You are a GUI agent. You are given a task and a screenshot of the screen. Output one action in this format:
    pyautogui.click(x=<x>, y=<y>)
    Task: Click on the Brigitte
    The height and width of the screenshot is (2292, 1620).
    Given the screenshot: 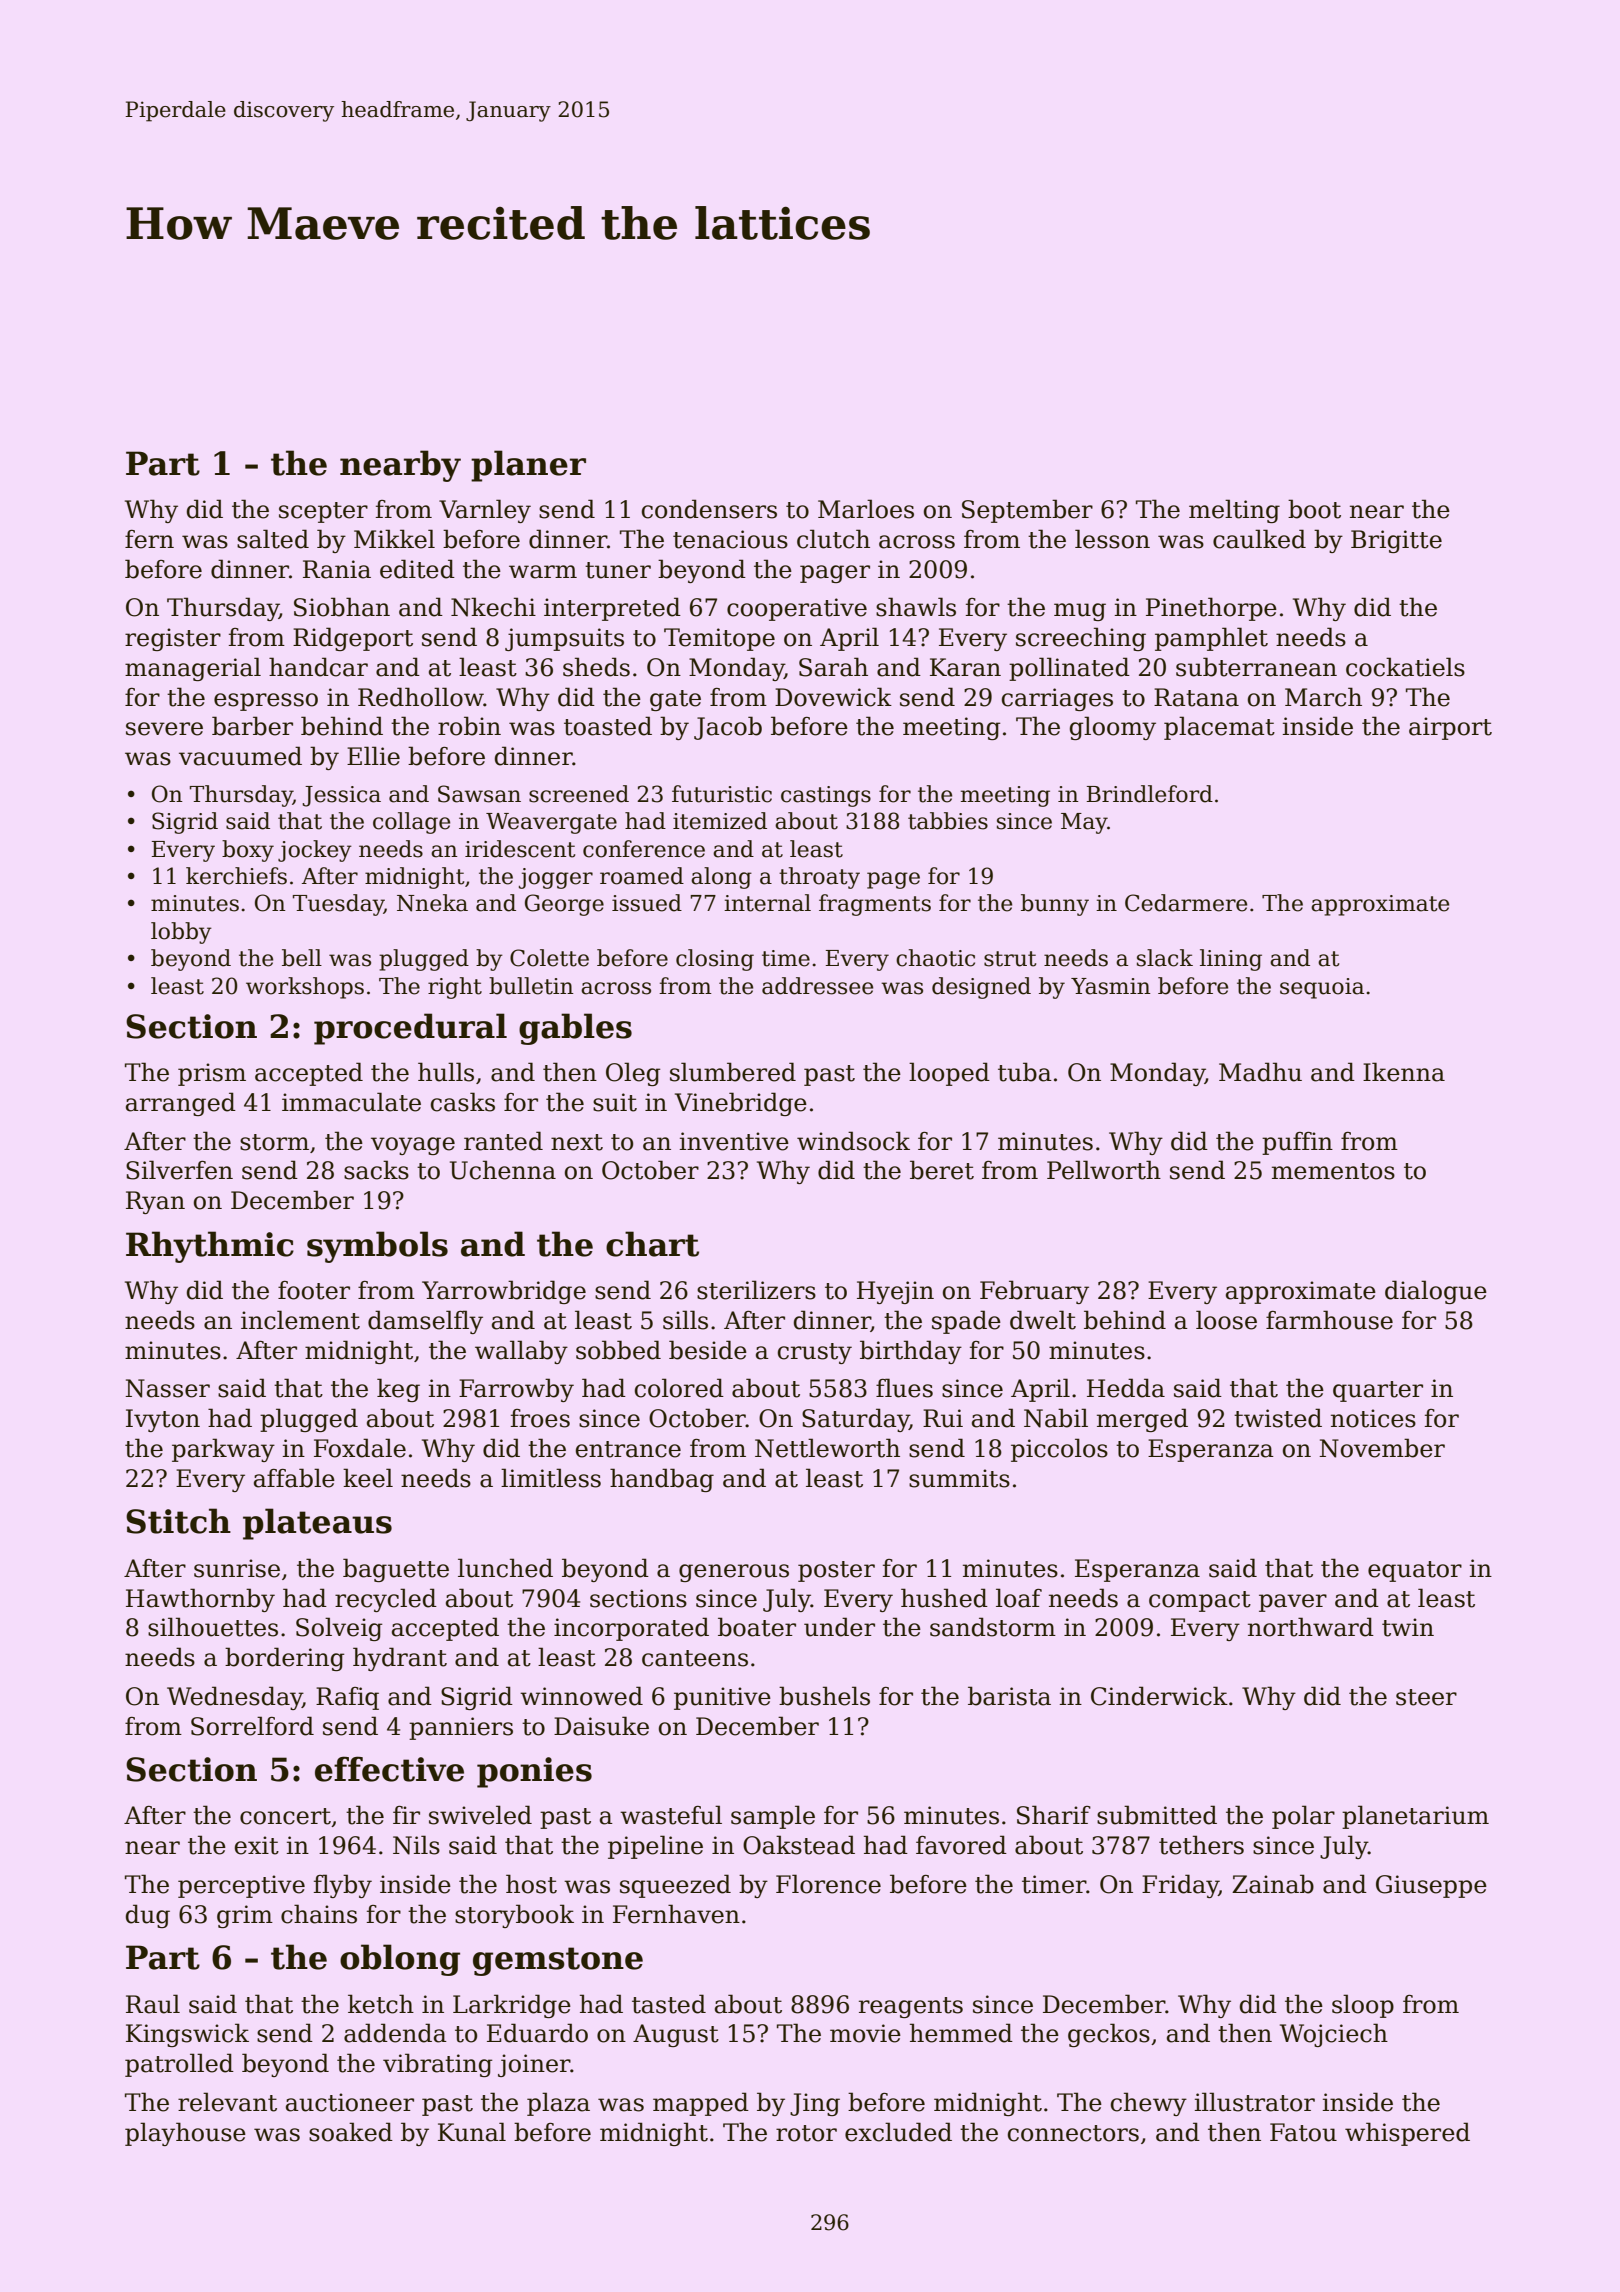 What is the action you would take?
    pyautogui.click(x=1396, y=541)
